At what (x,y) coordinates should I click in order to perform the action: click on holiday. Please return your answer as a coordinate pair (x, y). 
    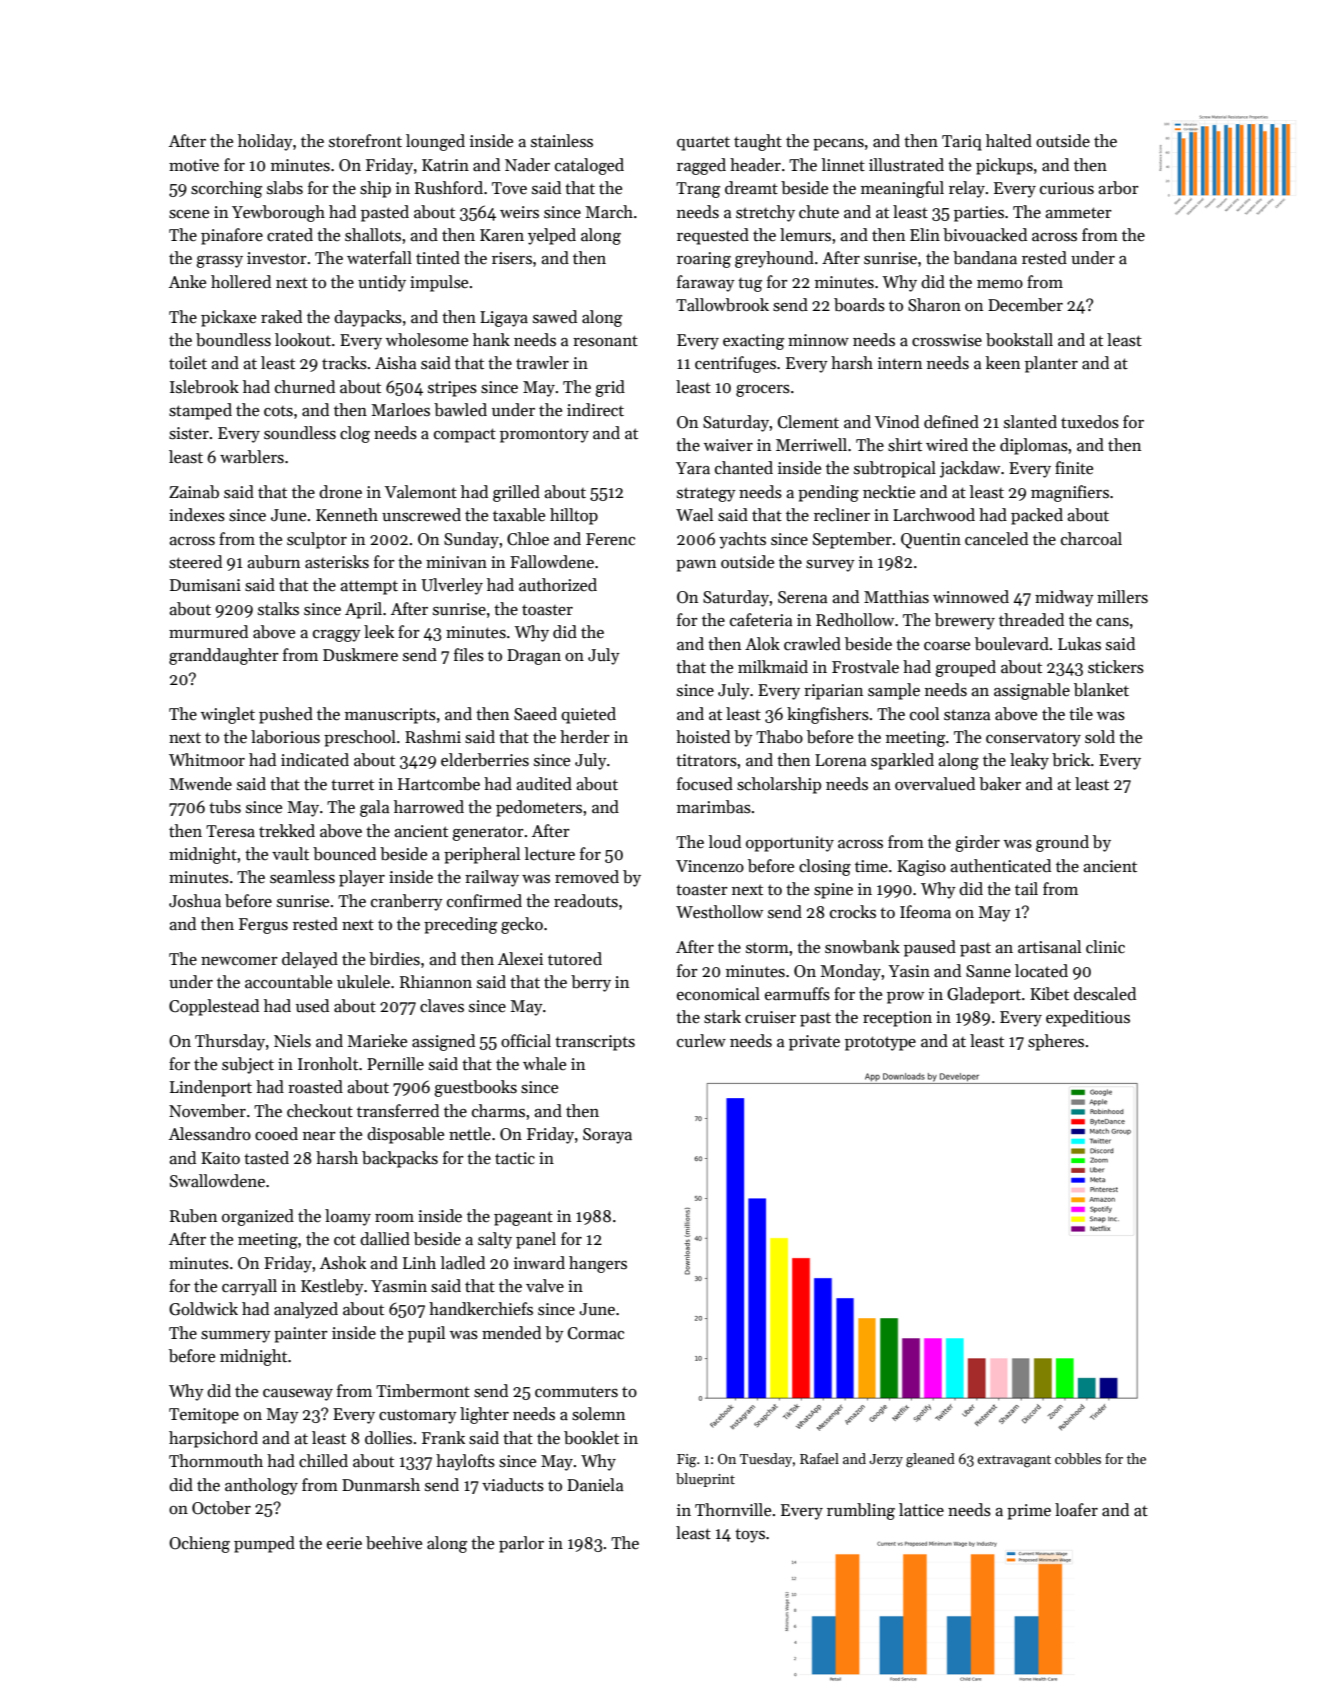
    Looking at the image, I should click on (265, 142).
